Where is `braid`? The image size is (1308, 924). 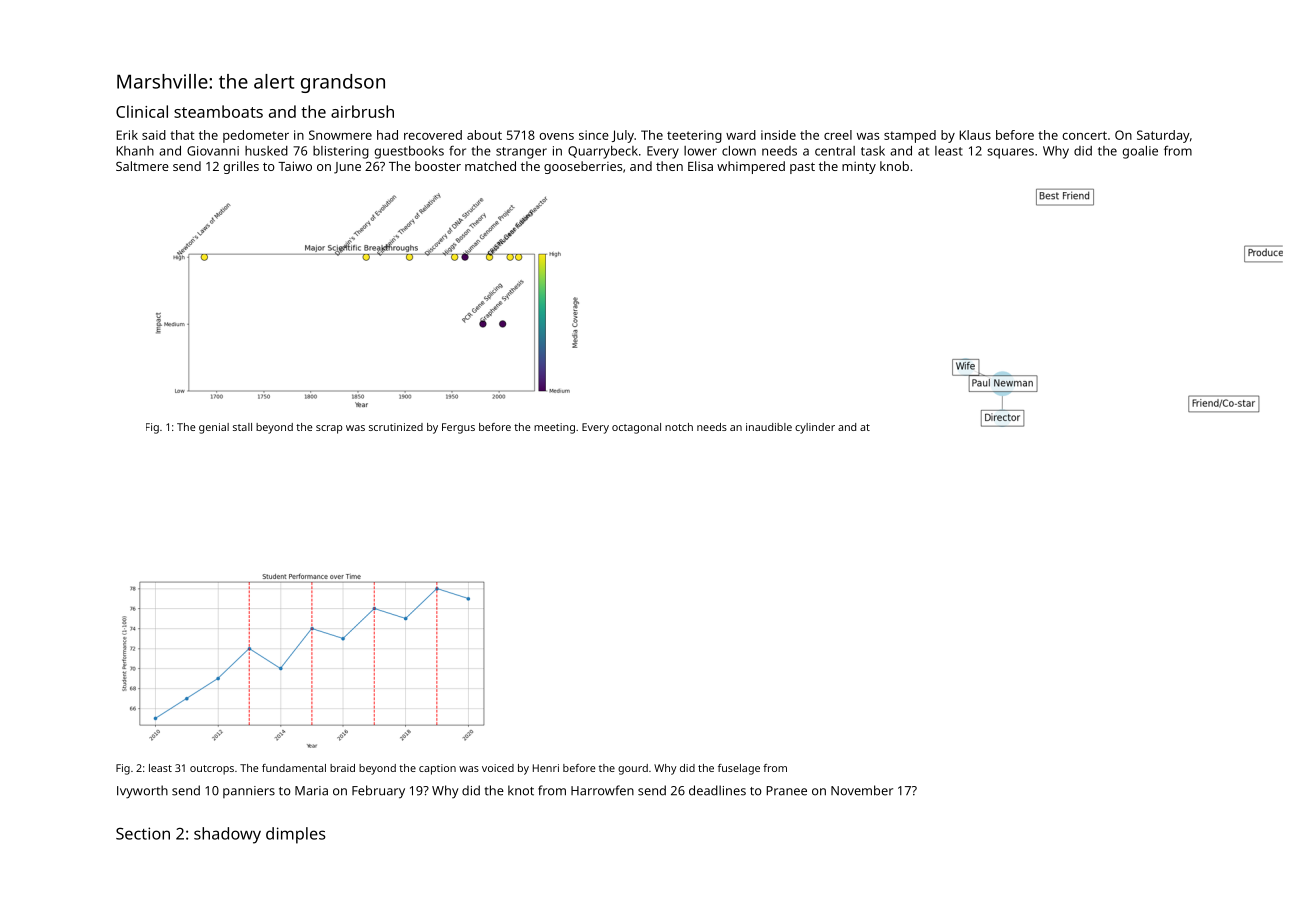 braid is located at coordinates (342, 768).
